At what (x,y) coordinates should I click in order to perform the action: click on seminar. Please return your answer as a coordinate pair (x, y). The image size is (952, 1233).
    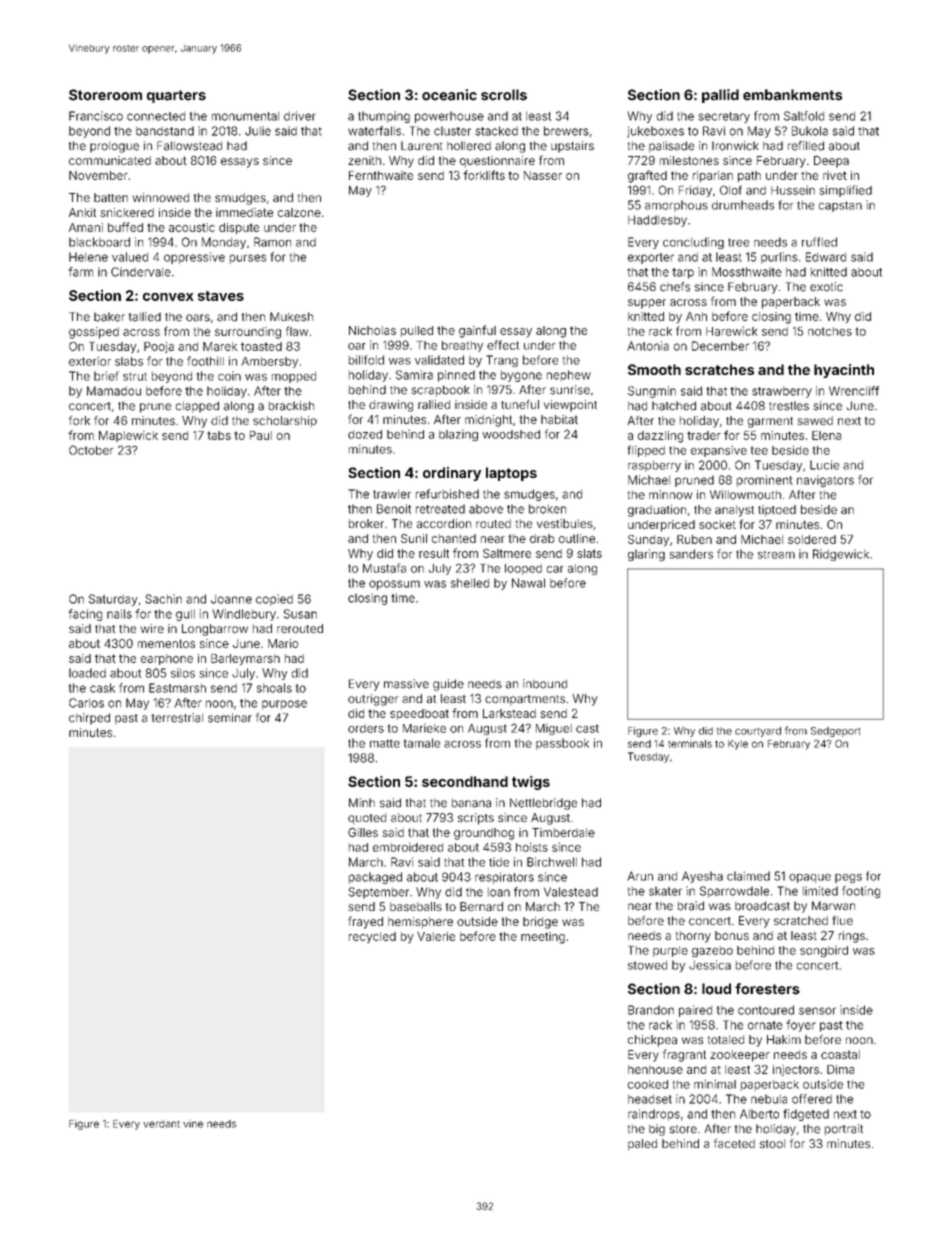
    Looking at the image, I should click on (229, 718).
